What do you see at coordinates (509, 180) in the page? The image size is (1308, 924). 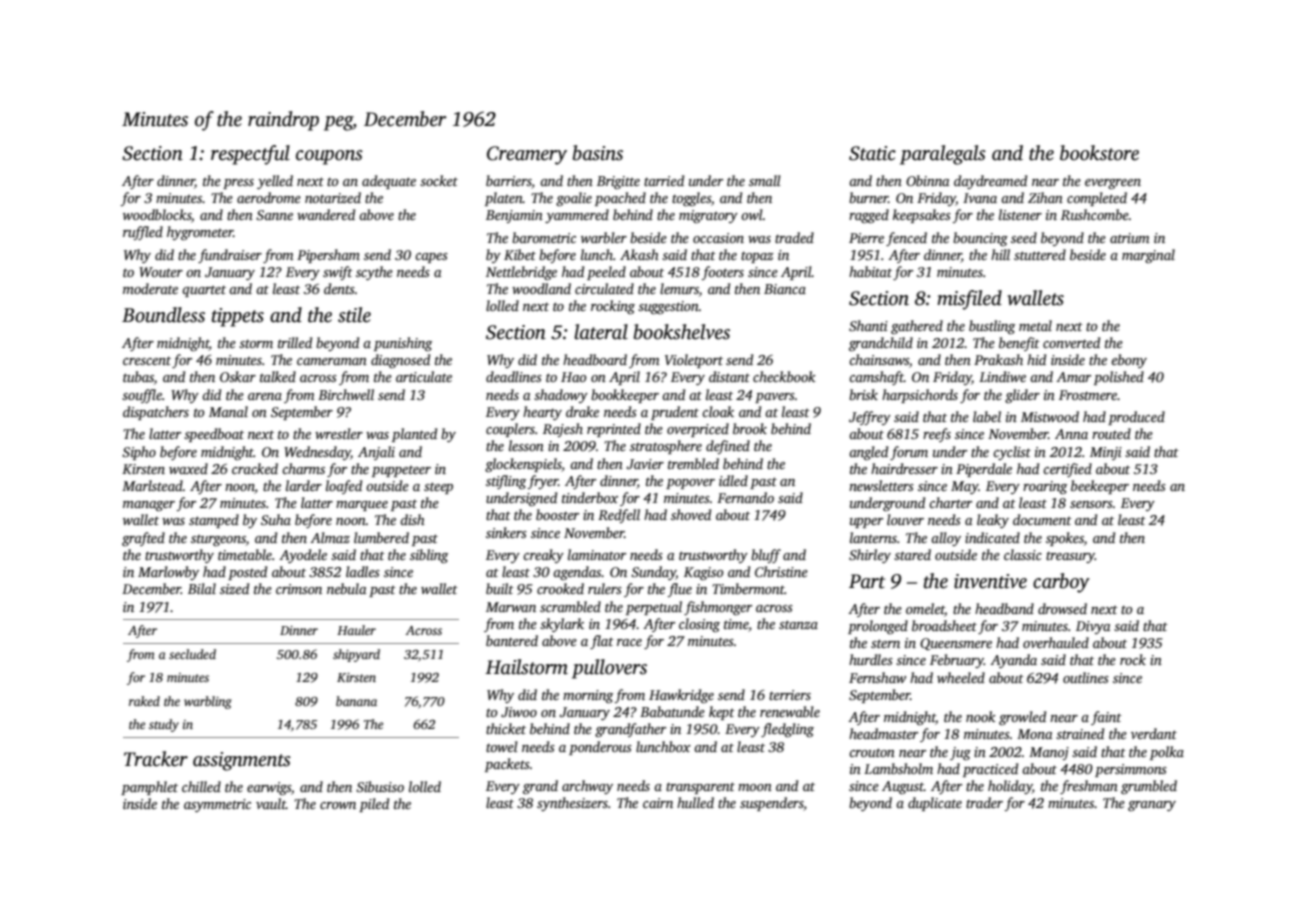 I see `barriers` at bounding box center [509, 180].
